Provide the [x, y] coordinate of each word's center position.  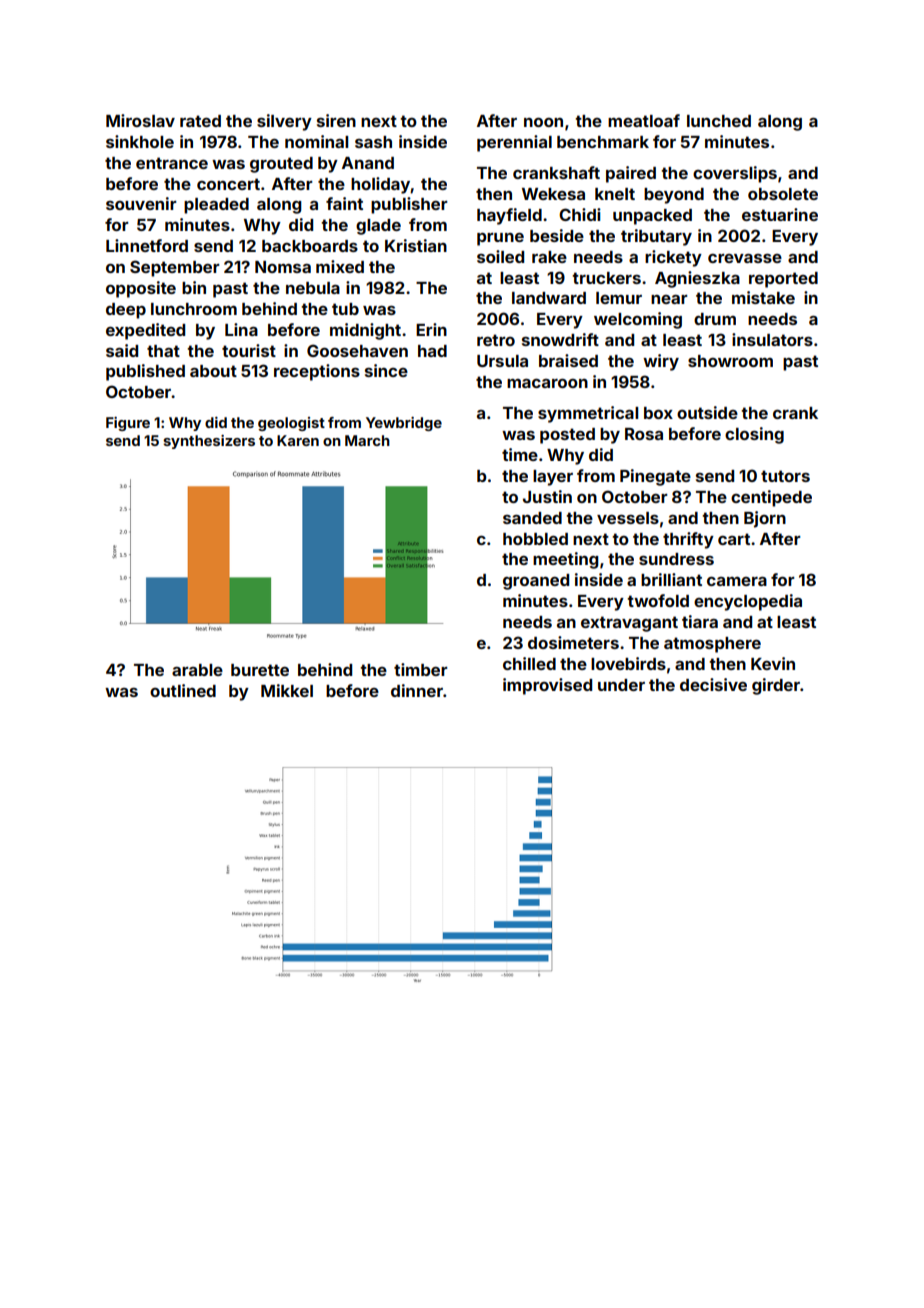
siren [336, 120]
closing [754, 435]
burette [260, 670]
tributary [656, 237]
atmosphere [712, 645]
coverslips [735, 174]
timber [421, 669]
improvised [547, 686]
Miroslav [140, 120]
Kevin [773, 663]
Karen [298, 440]
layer [553, 478]
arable [197, 670]
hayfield [509, 216]
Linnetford [147, 245]
